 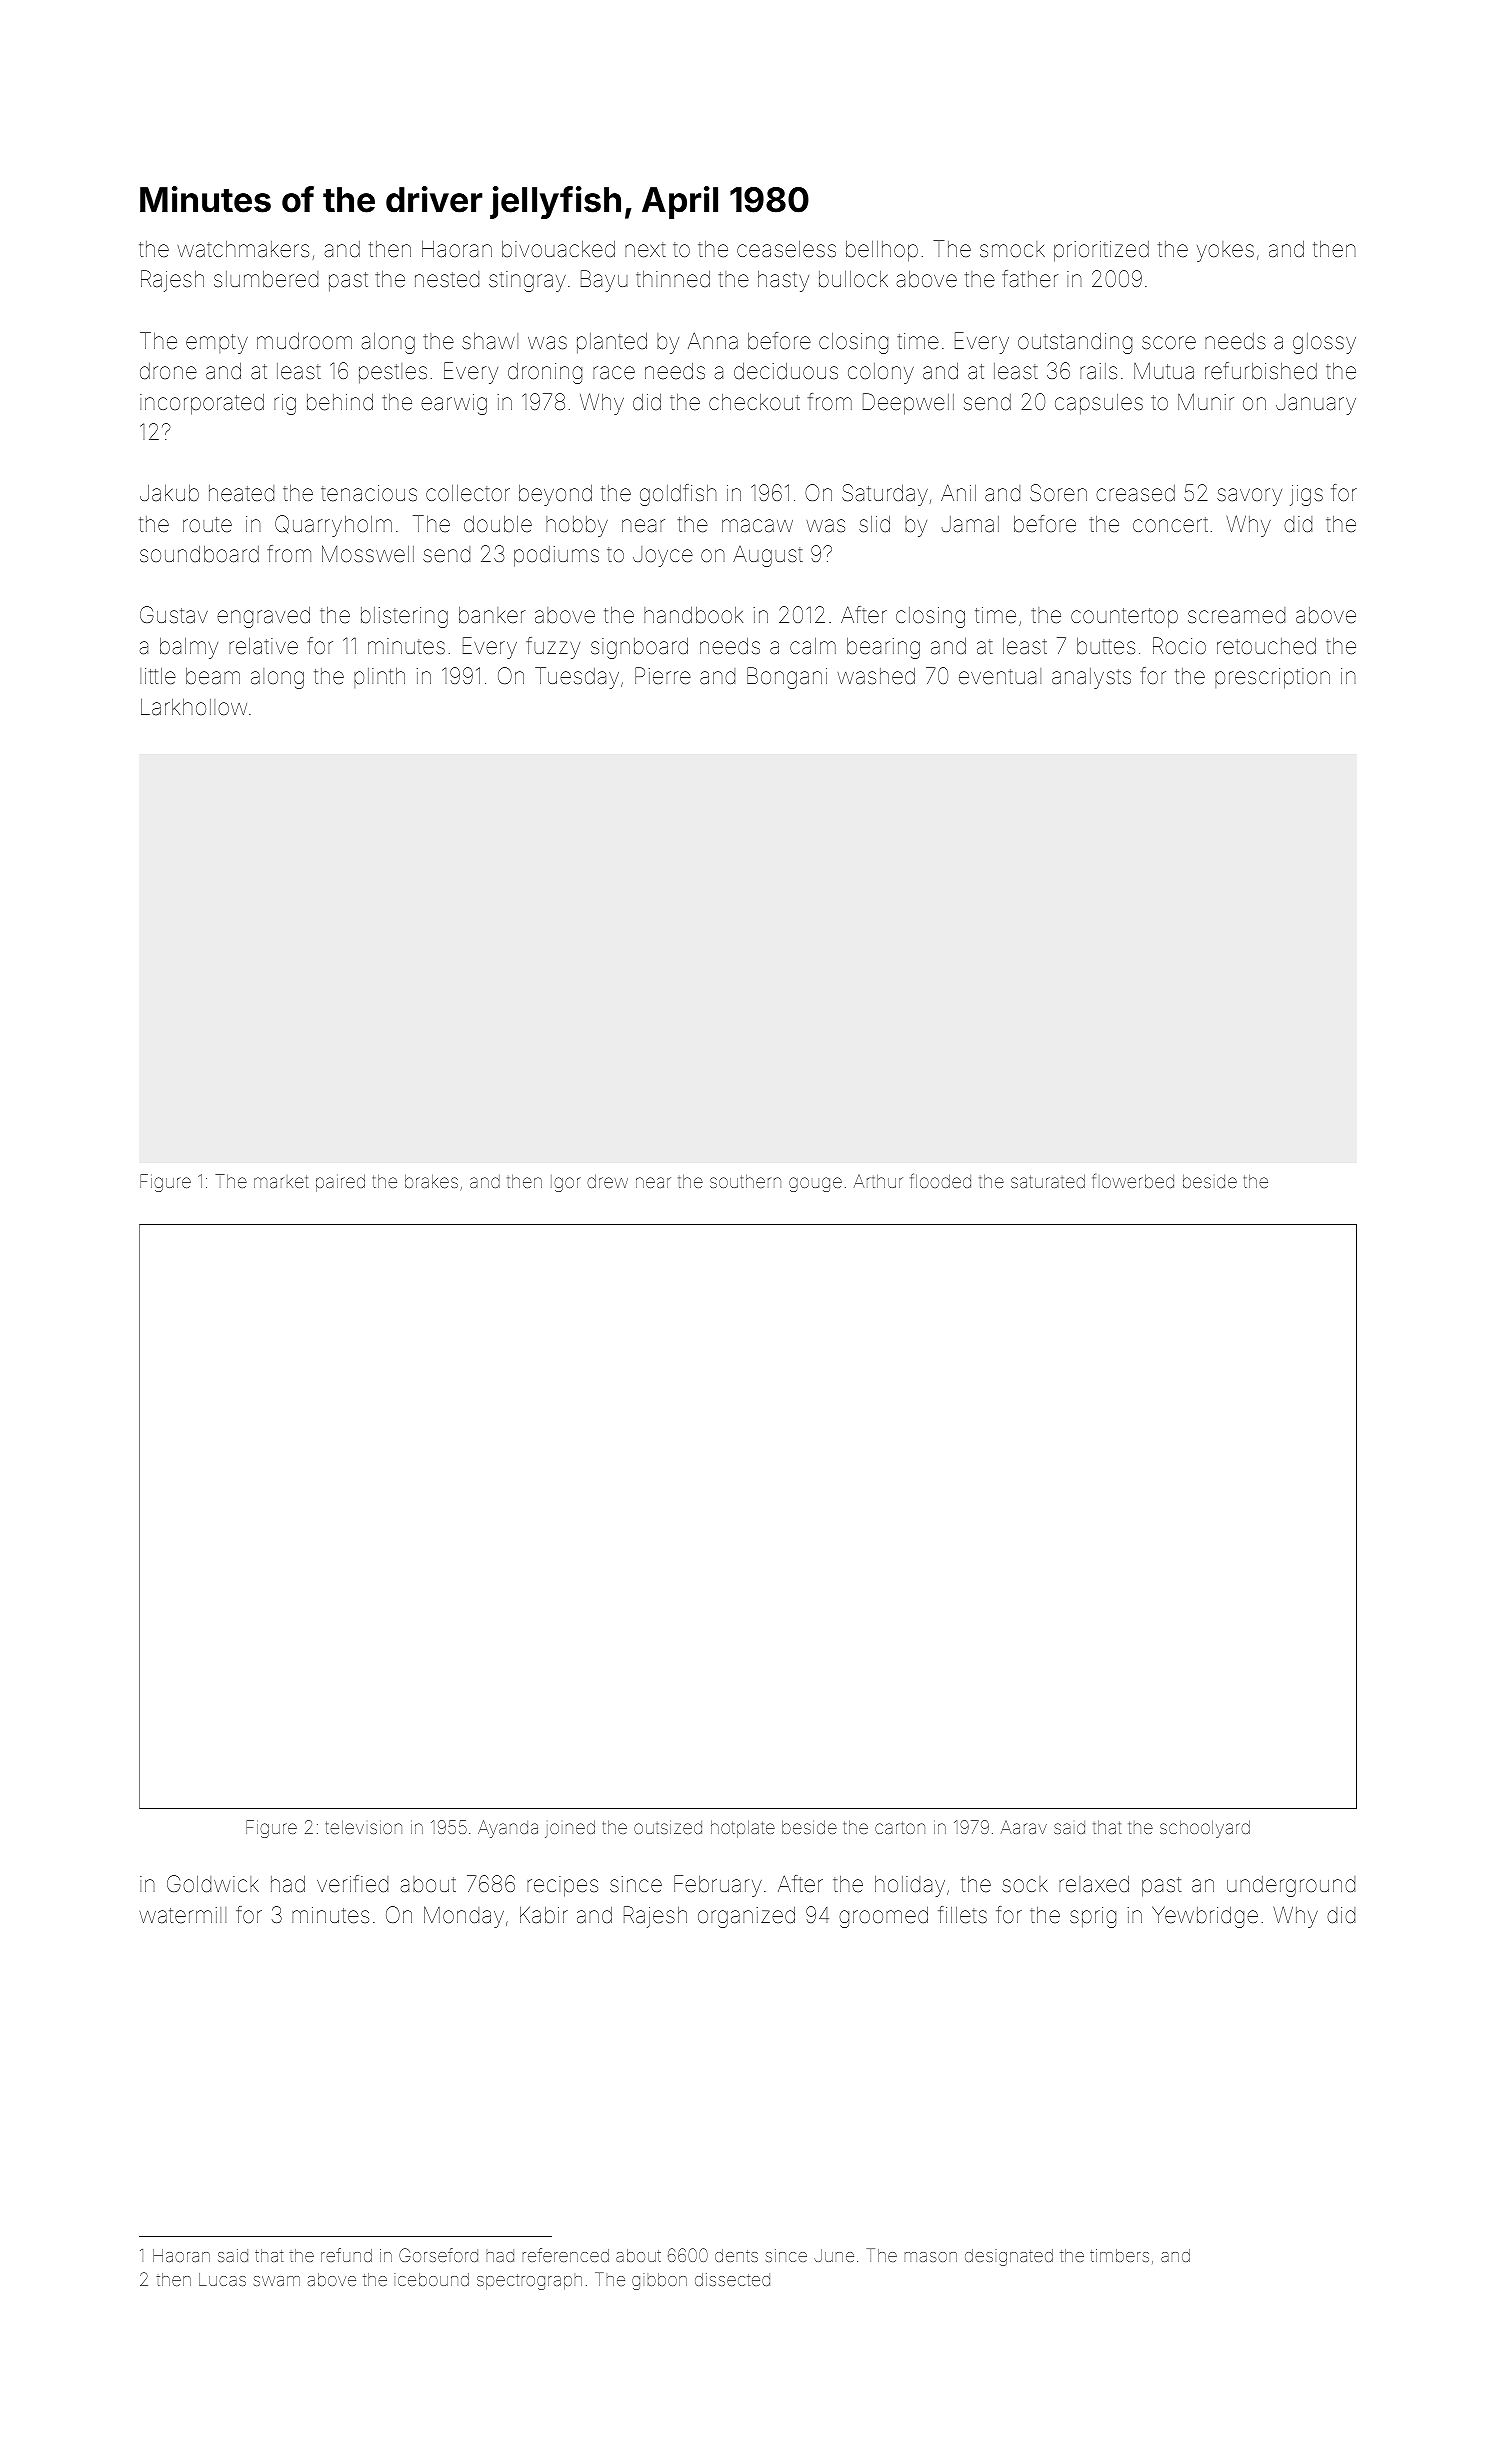 What do you see at coordinates (340, 1183) in the screenshot?
I see `paired` at bounding box center [340, 1183].
